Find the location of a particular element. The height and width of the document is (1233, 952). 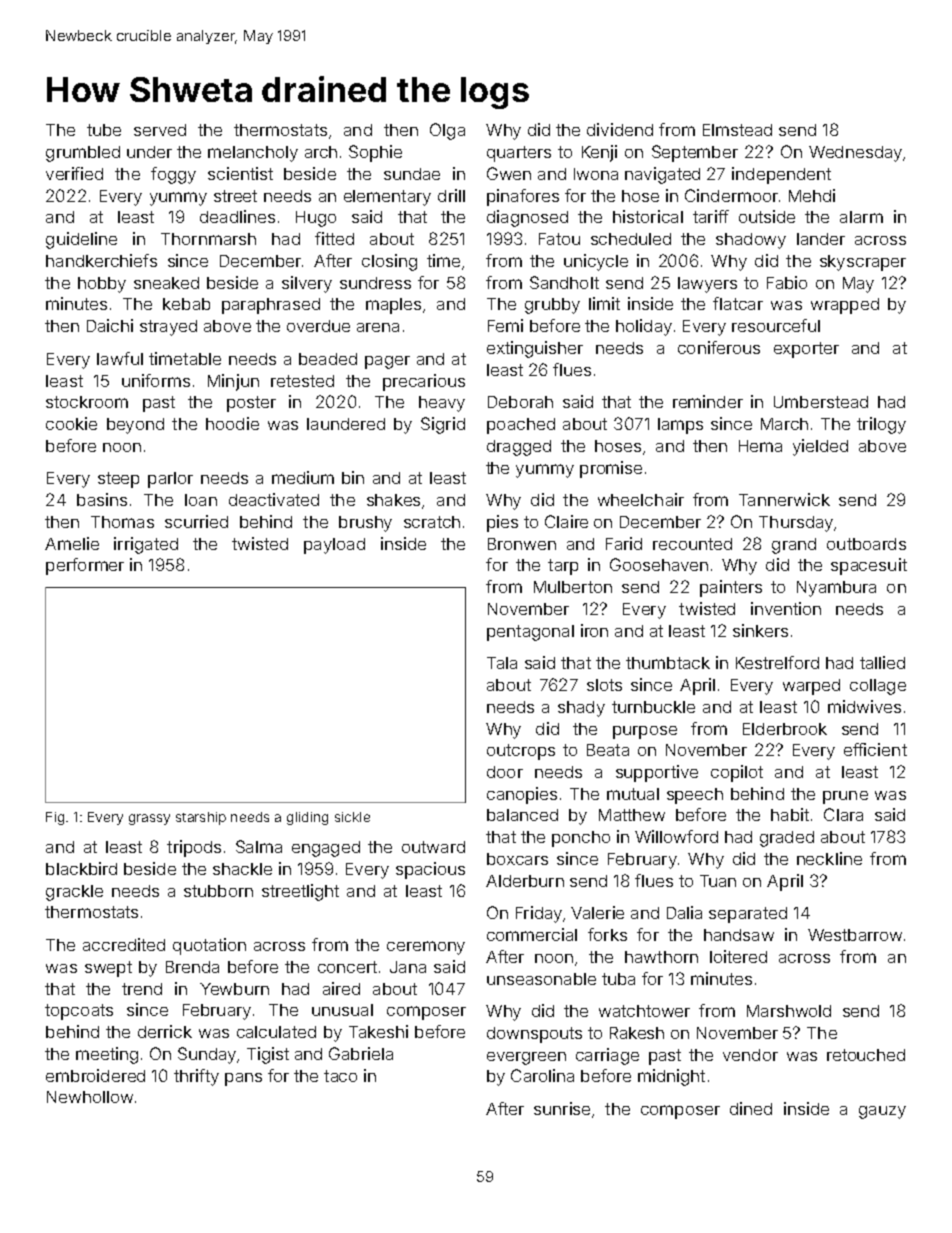

Newhollow is located at coordinates (90, 1097).
